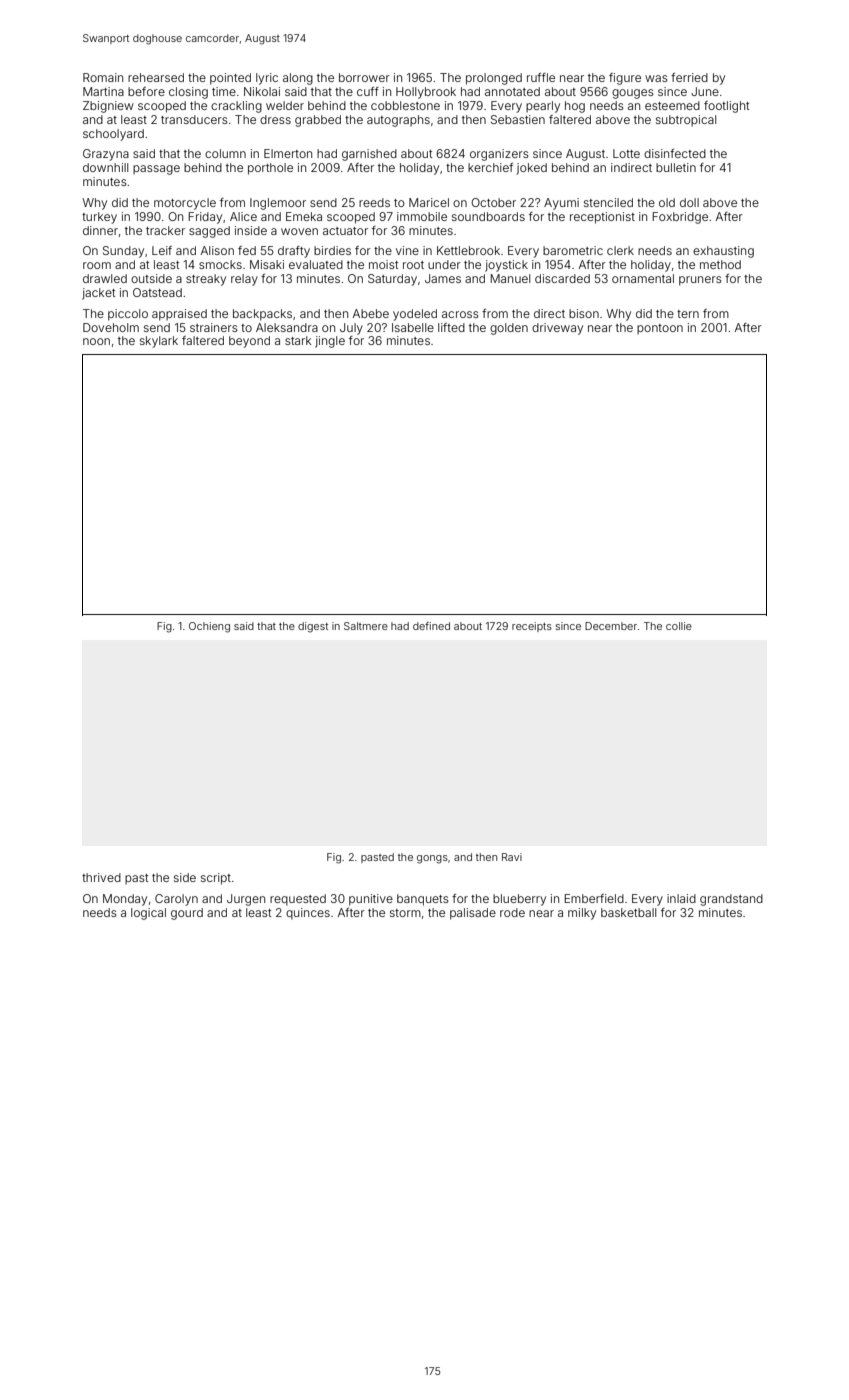 This image has width=849, height=1400. I want to click on Romain, so click(103, 77).
